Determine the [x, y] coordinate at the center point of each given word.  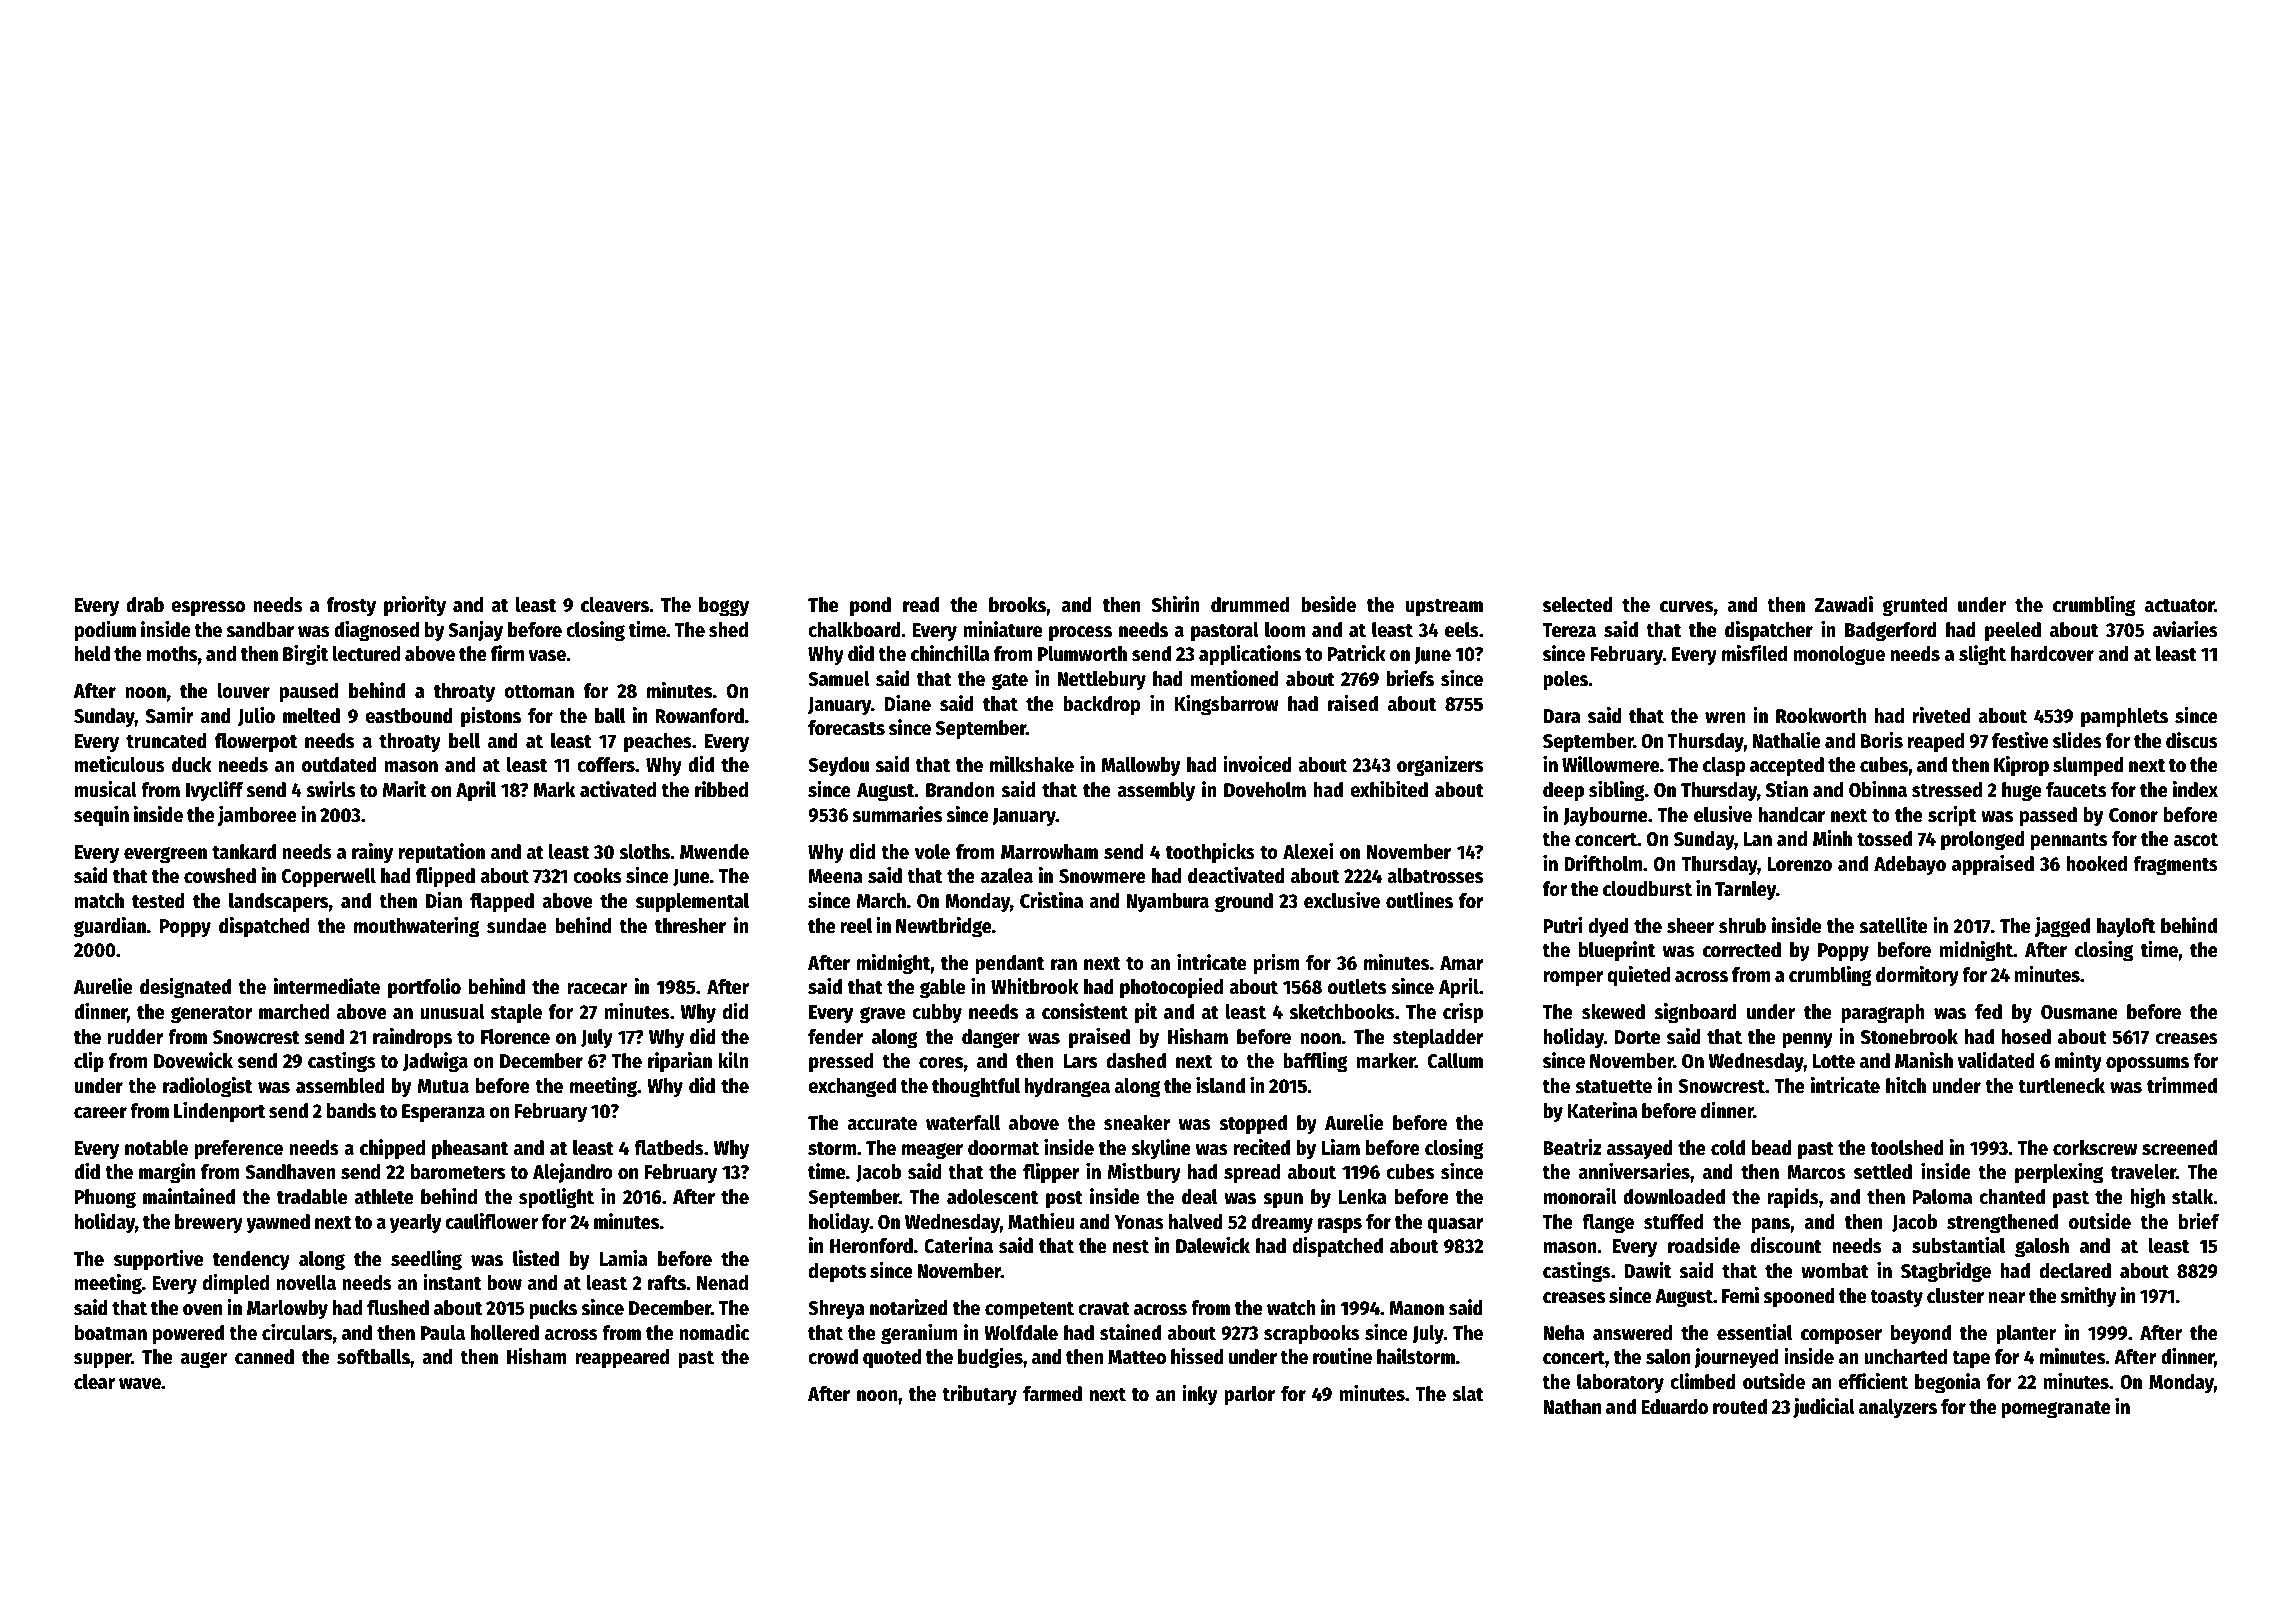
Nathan [1572, 1407]
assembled [340, 1086]
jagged [2062, 927]
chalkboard [854, 630]
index [2195, 789]
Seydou [838, 767]
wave [140, 1384]
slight [1982, 655]
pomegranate [2056, 1410]
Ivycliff [214, 791]
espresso [208, 609]
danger [991, 1039]
